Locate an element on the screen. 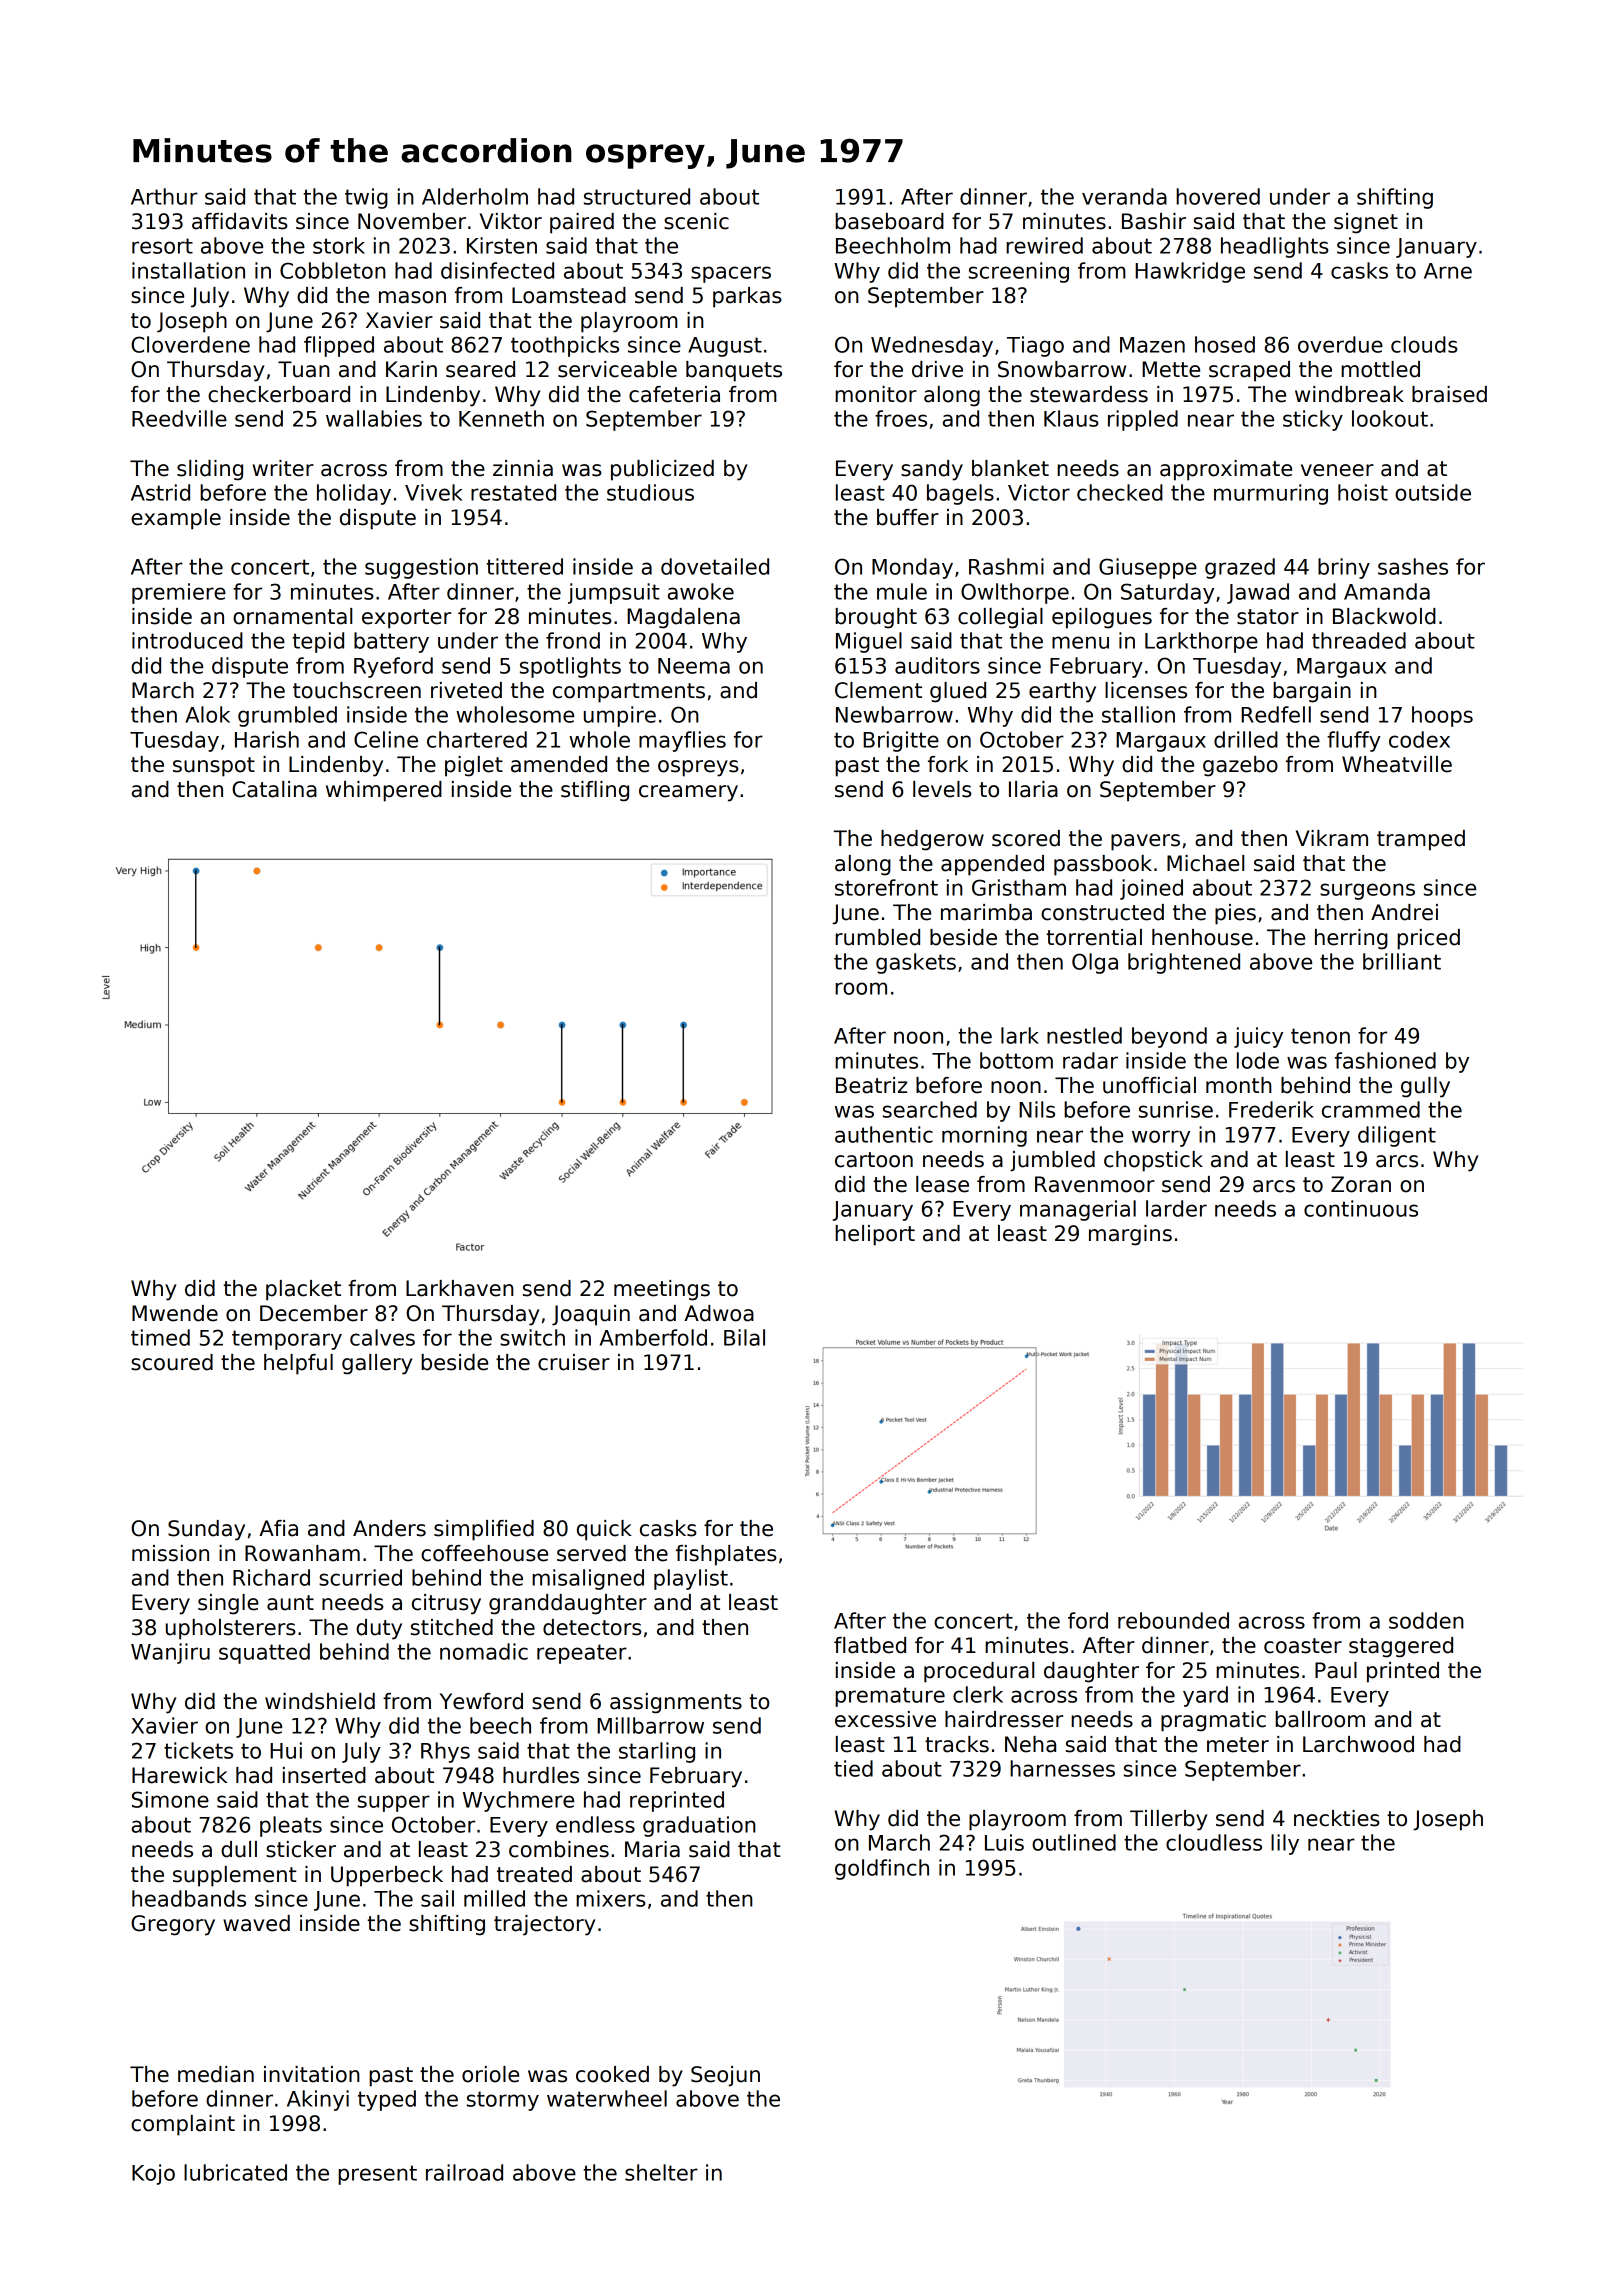 The image size is (1620, 2292). clouds is located at coordinates (1424, 344).
